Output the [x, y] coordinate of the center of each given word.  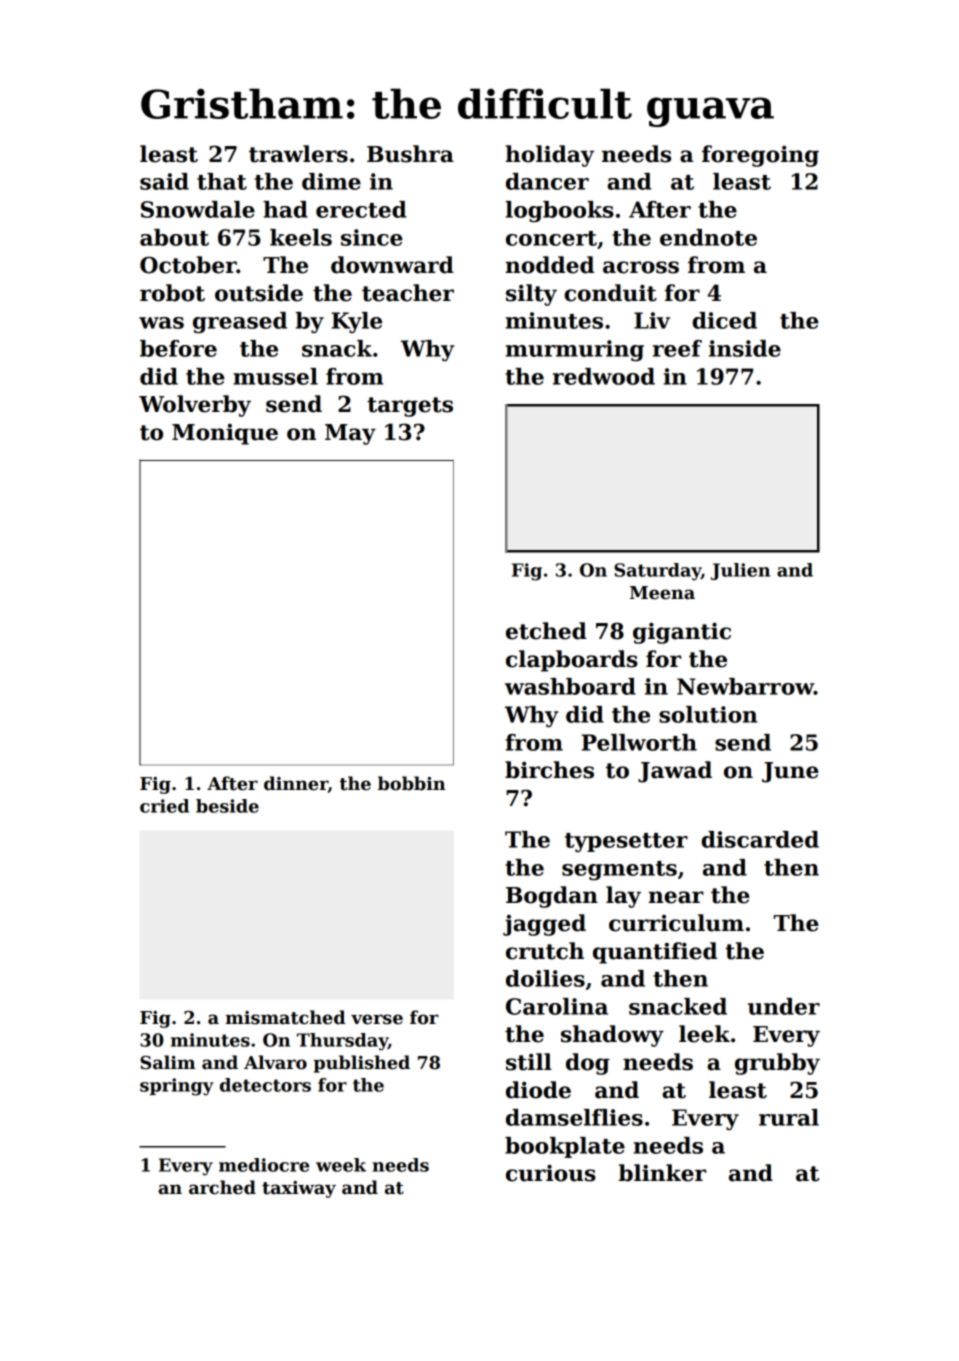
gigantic [682, 633]
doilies [545, 978]
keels [301, 237]
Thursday [342, 1042]
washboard [570, 686]
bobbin [411, 783]
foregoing [760, 156]
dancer [547, 181]
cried [164, 806]
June [790, 772]
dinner [296, 783]
